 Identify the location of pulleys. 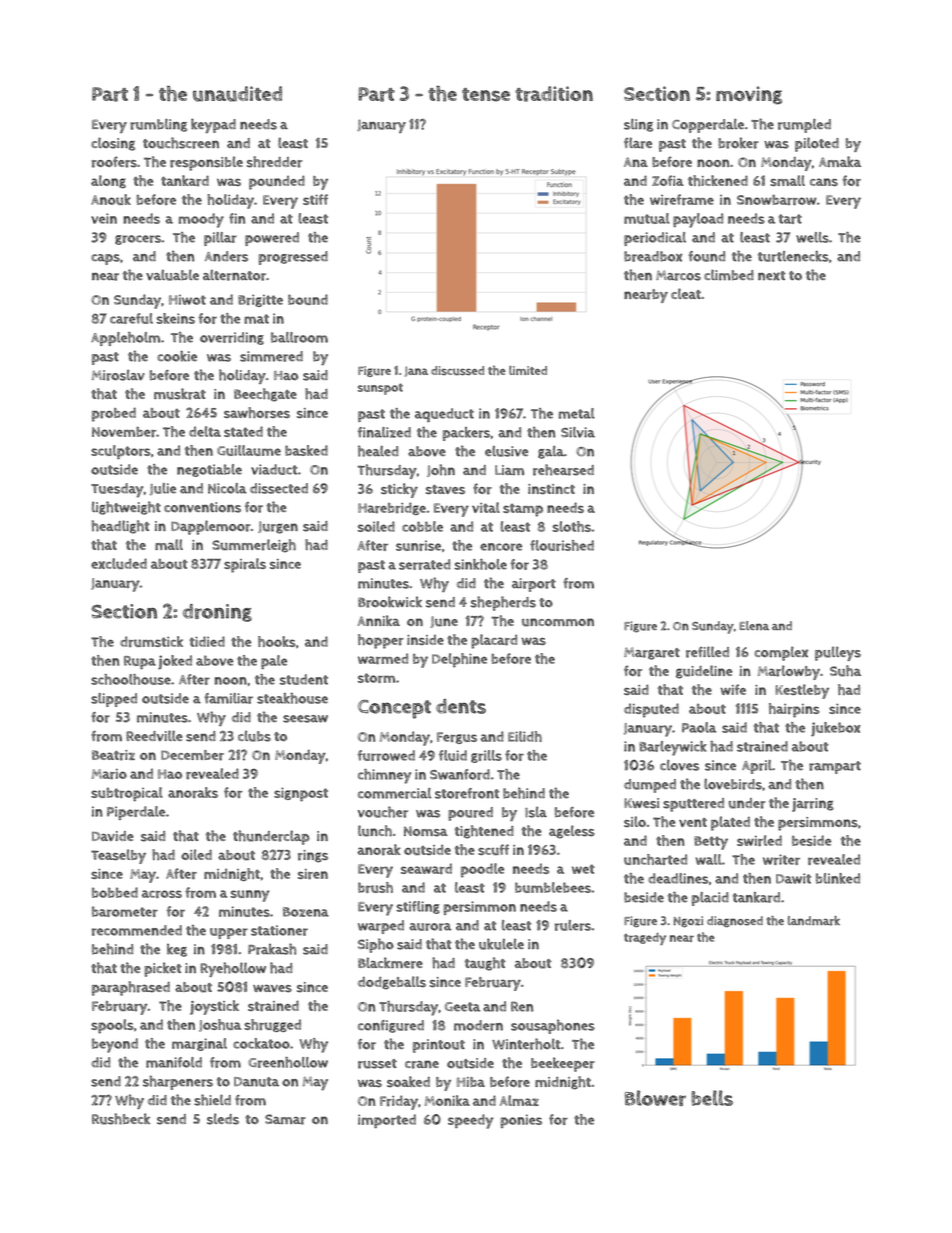
(838, 653).
